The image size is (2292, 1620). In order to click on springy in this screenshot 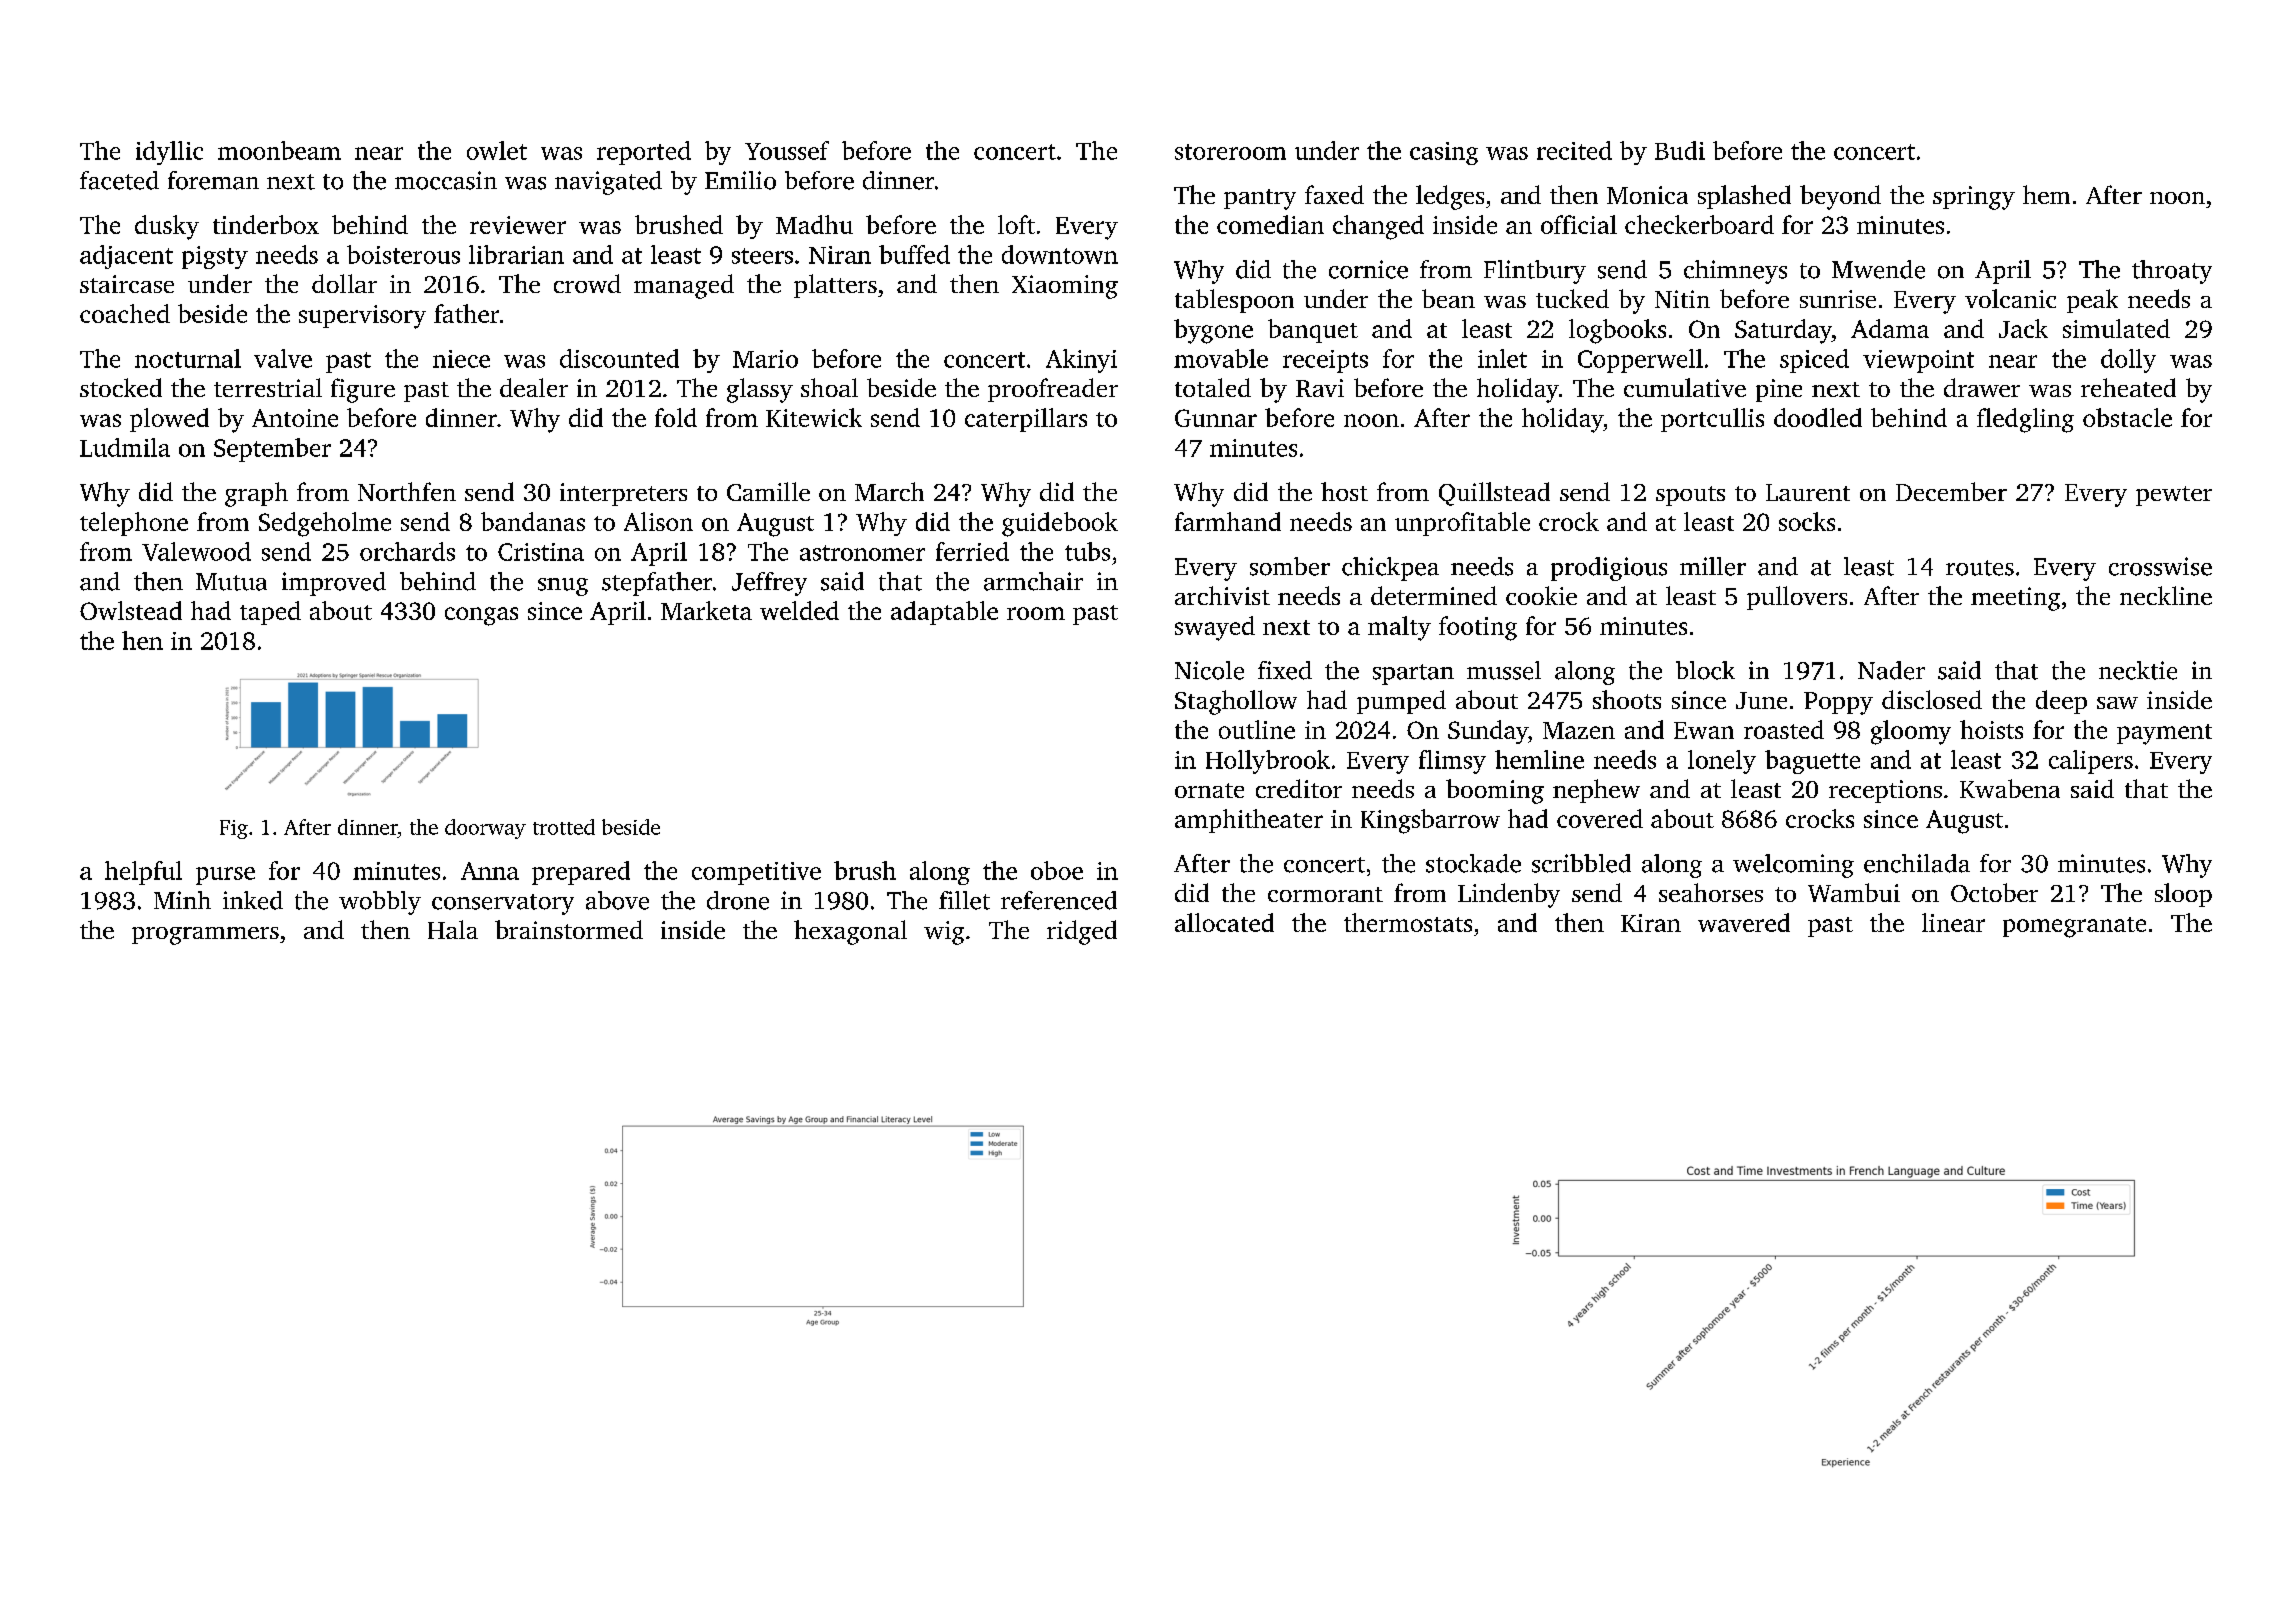, I will do `click(1974, 198)`.
